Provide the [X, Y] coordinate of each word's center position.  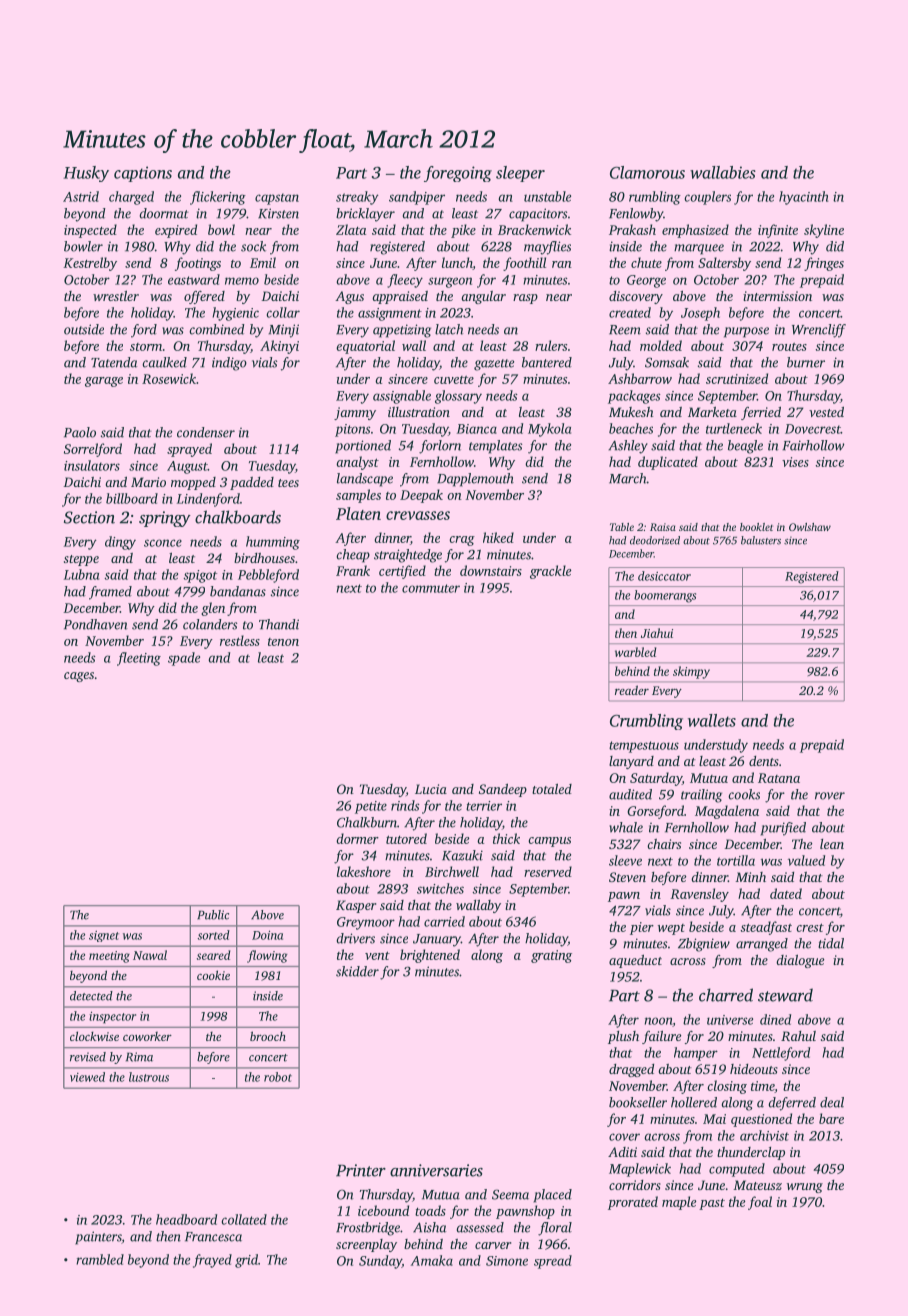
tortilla [736, 860]
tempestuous [644, 747]
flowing [267, 956]
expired [176, 231]
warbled [635, 652]
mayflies [547, 248]
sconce [163, 543]
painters [98, 1238]
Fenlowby [636, 215]
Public [213, 915]
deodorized [655, 540]
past [712, 1204]
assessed [480, 1227]
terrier [484, 806]
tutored [406, 838]
